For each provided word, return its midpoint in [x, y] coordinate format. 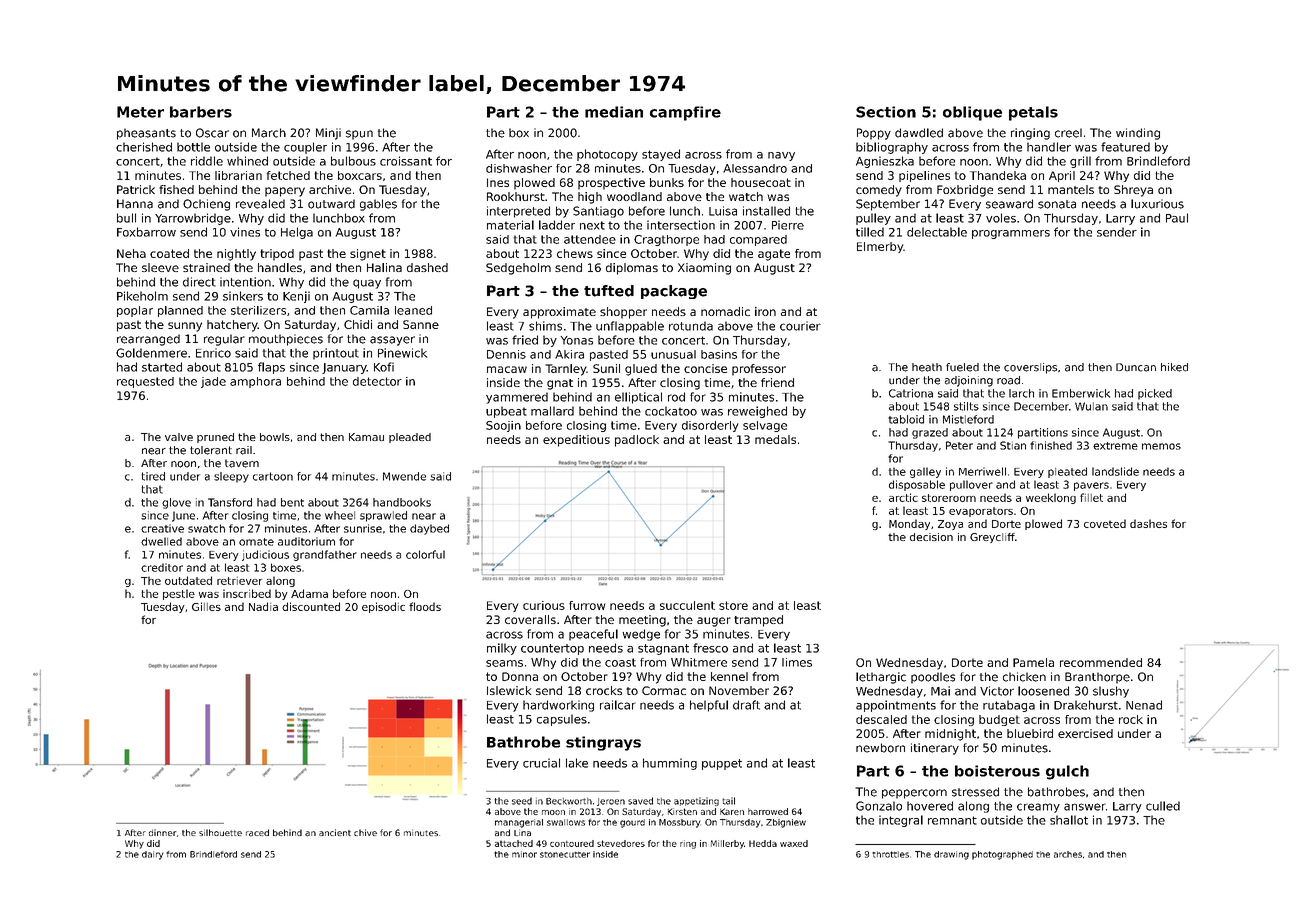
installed [766, 211]
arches [1068, 854]
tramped [758, 621]
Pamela [1033, 662]
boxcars [360, 175]
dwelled [161, 541]
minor [524, 854]
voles [1001, 218]
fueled [962, 367]
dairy [153, 855]
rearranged [148, 340]
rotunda [691, 326]
